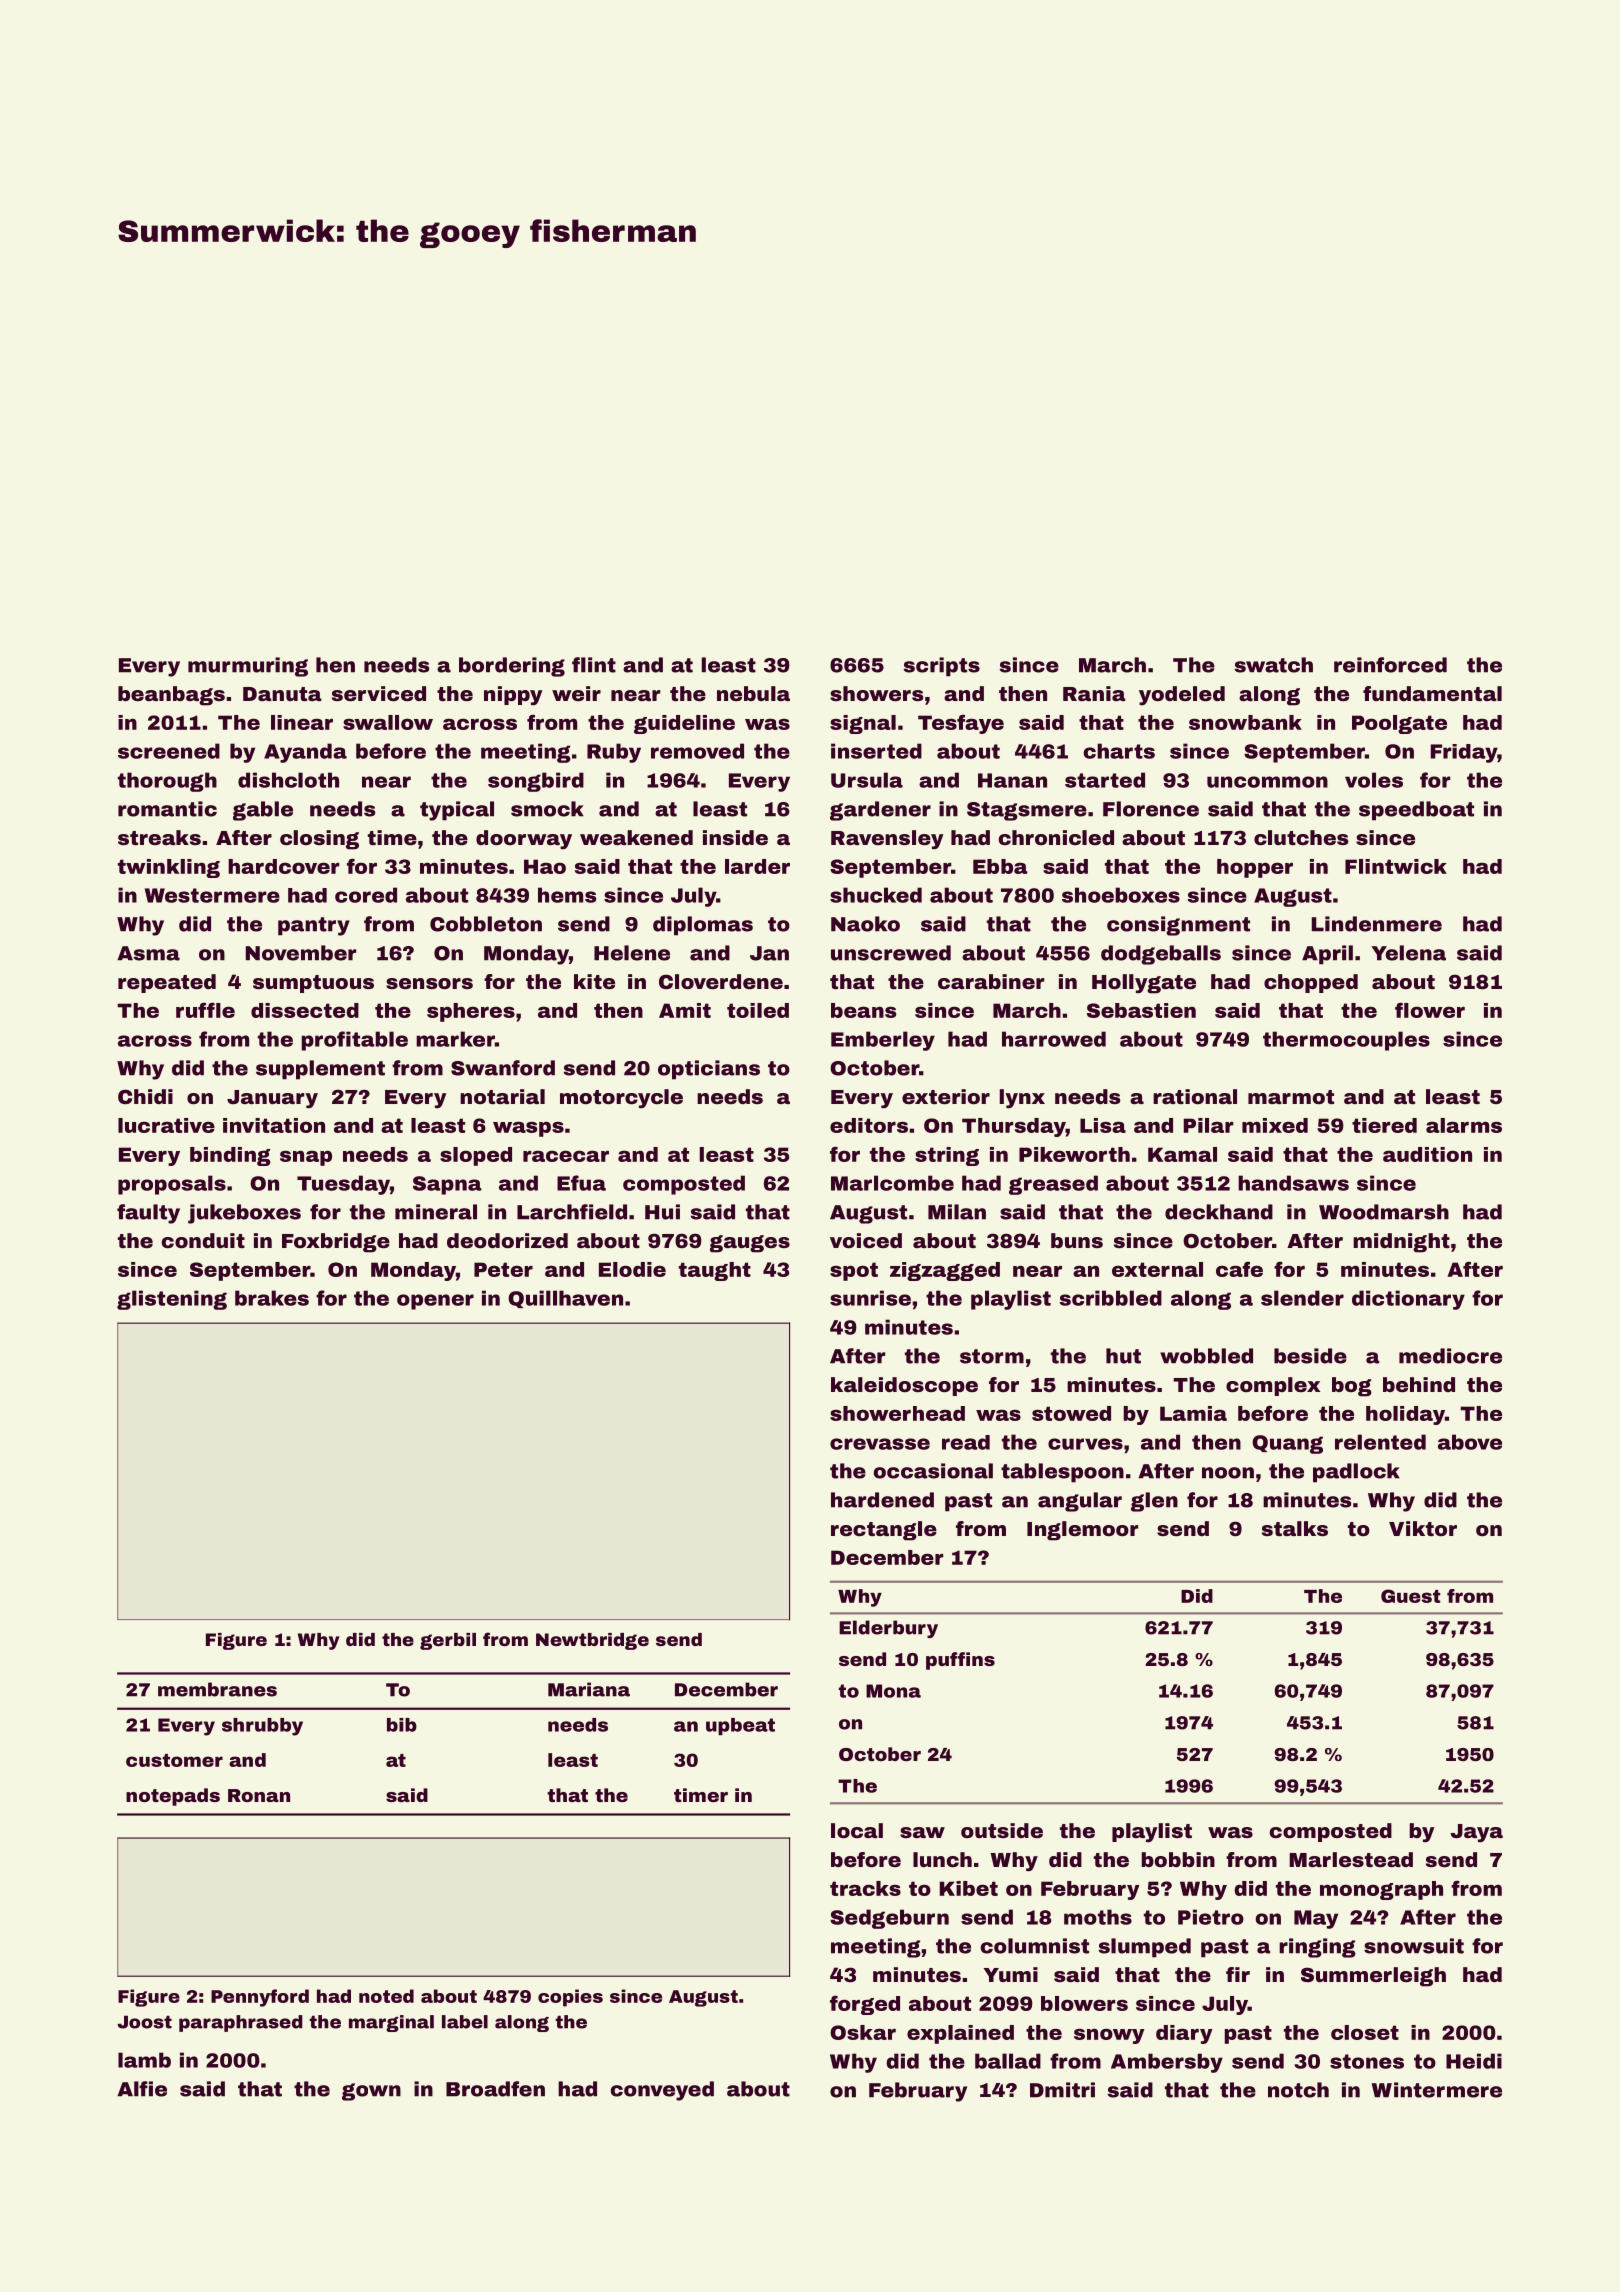 The width and height of the image is (1620, 2292). What do you see at coordinates (402, 1725) in the image?
I see `bib` at bounding box center [402, 1725].
